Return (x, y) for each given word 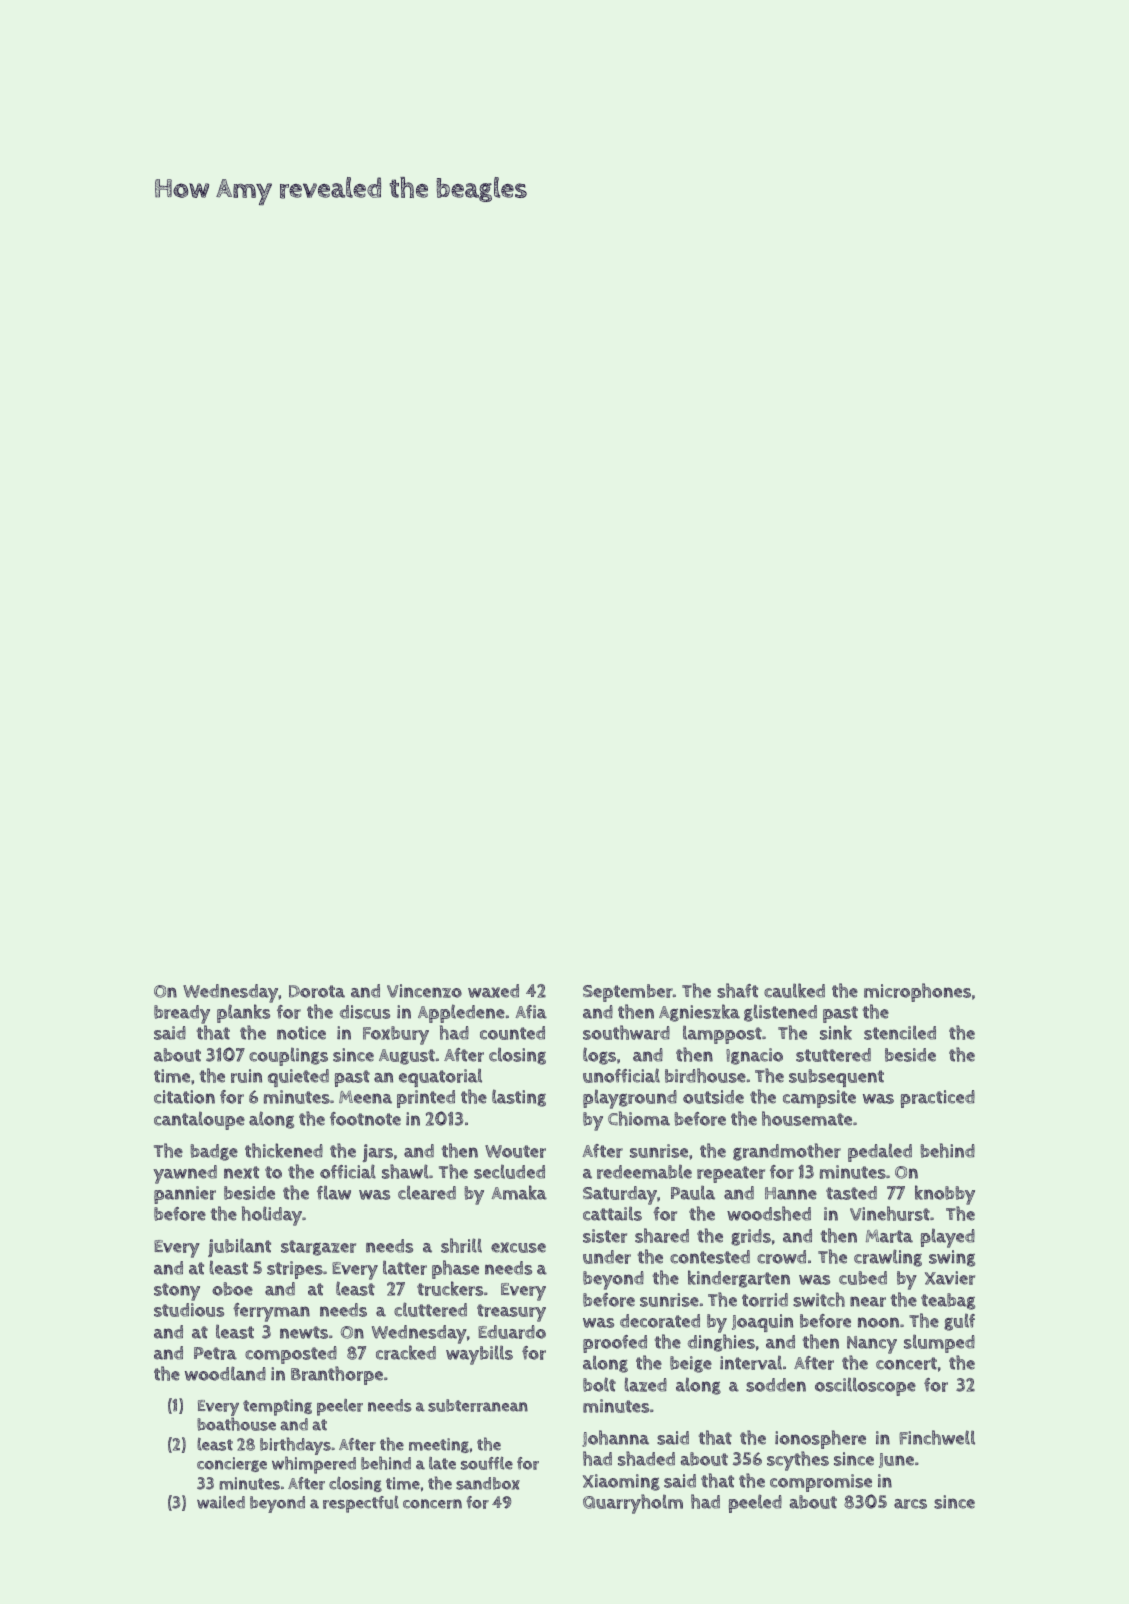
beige (691, 1364)
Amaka (519, 1192)
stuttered (833, 1055)
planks (243, 1013)
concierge (232, 1464)
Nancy (872, 1345)
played (948, 1238)
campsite (819, 1099)
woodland (225, 1373)
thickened (284, 1150)
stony (177, 1292)
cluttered (430, 1309)
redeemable (644, 1172)
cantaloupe (199, 1121)
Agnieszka (699, 1013)
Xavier (950, 1278)
